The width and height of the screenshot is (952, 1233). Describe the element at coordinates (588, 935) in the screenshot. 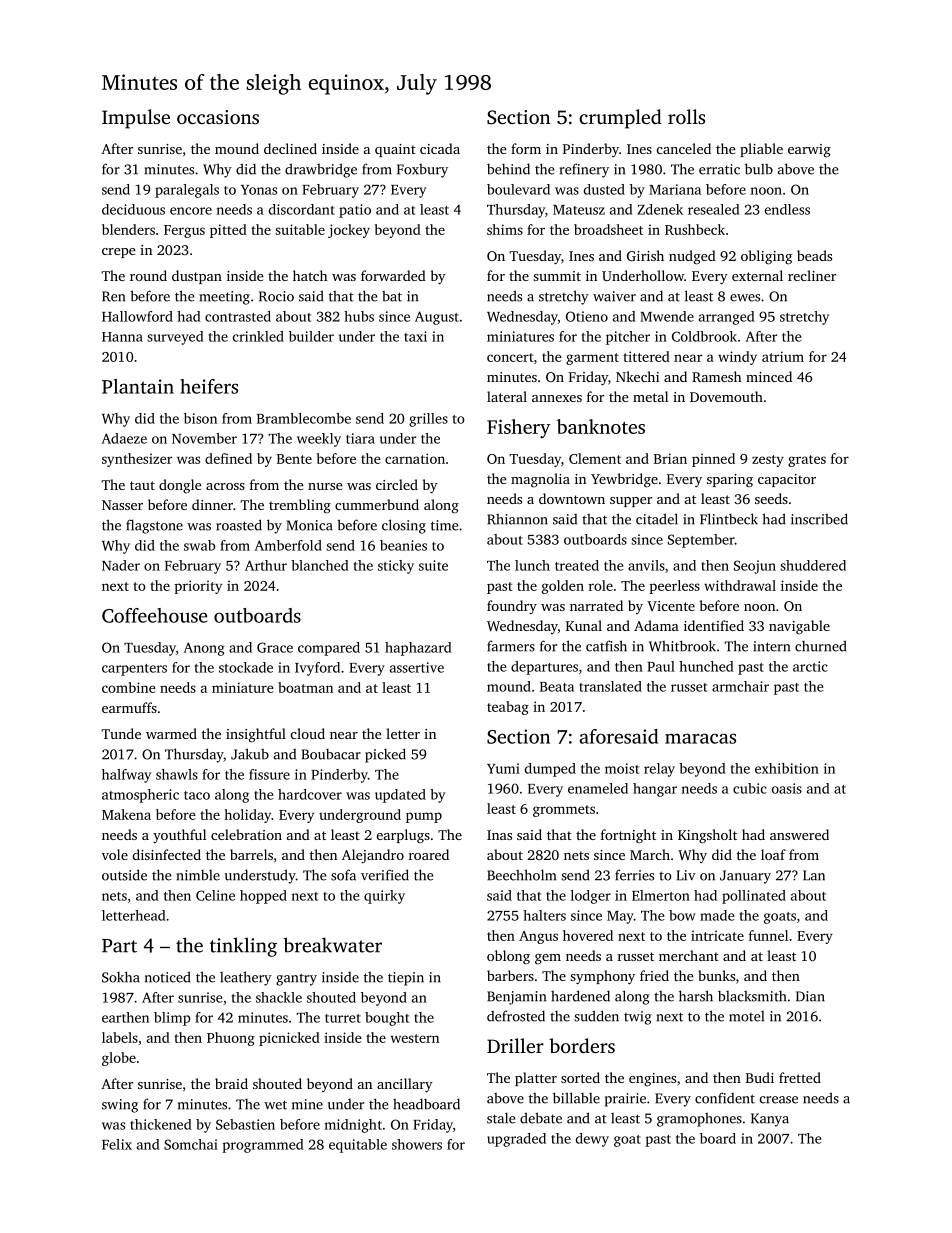

I see `hovered` at that location.
